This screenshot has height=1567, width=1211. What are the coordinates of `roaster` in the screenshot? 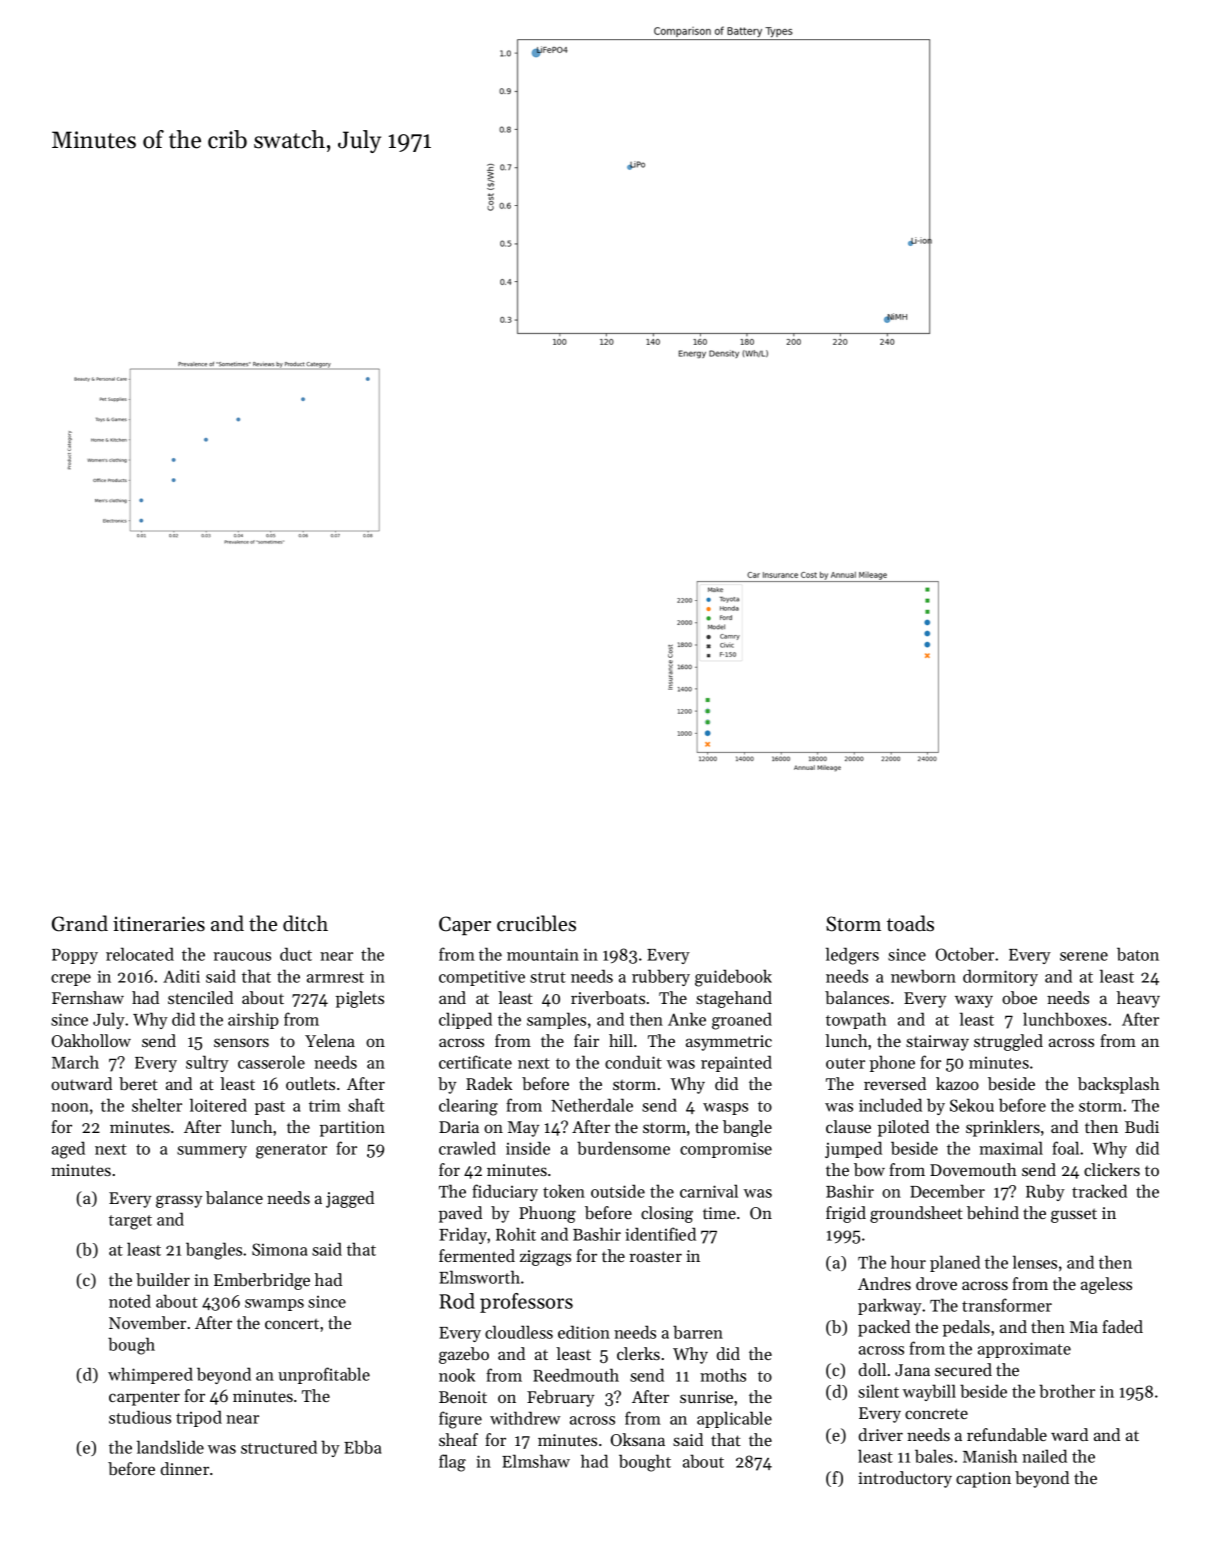 It's located at (655, 1256).
